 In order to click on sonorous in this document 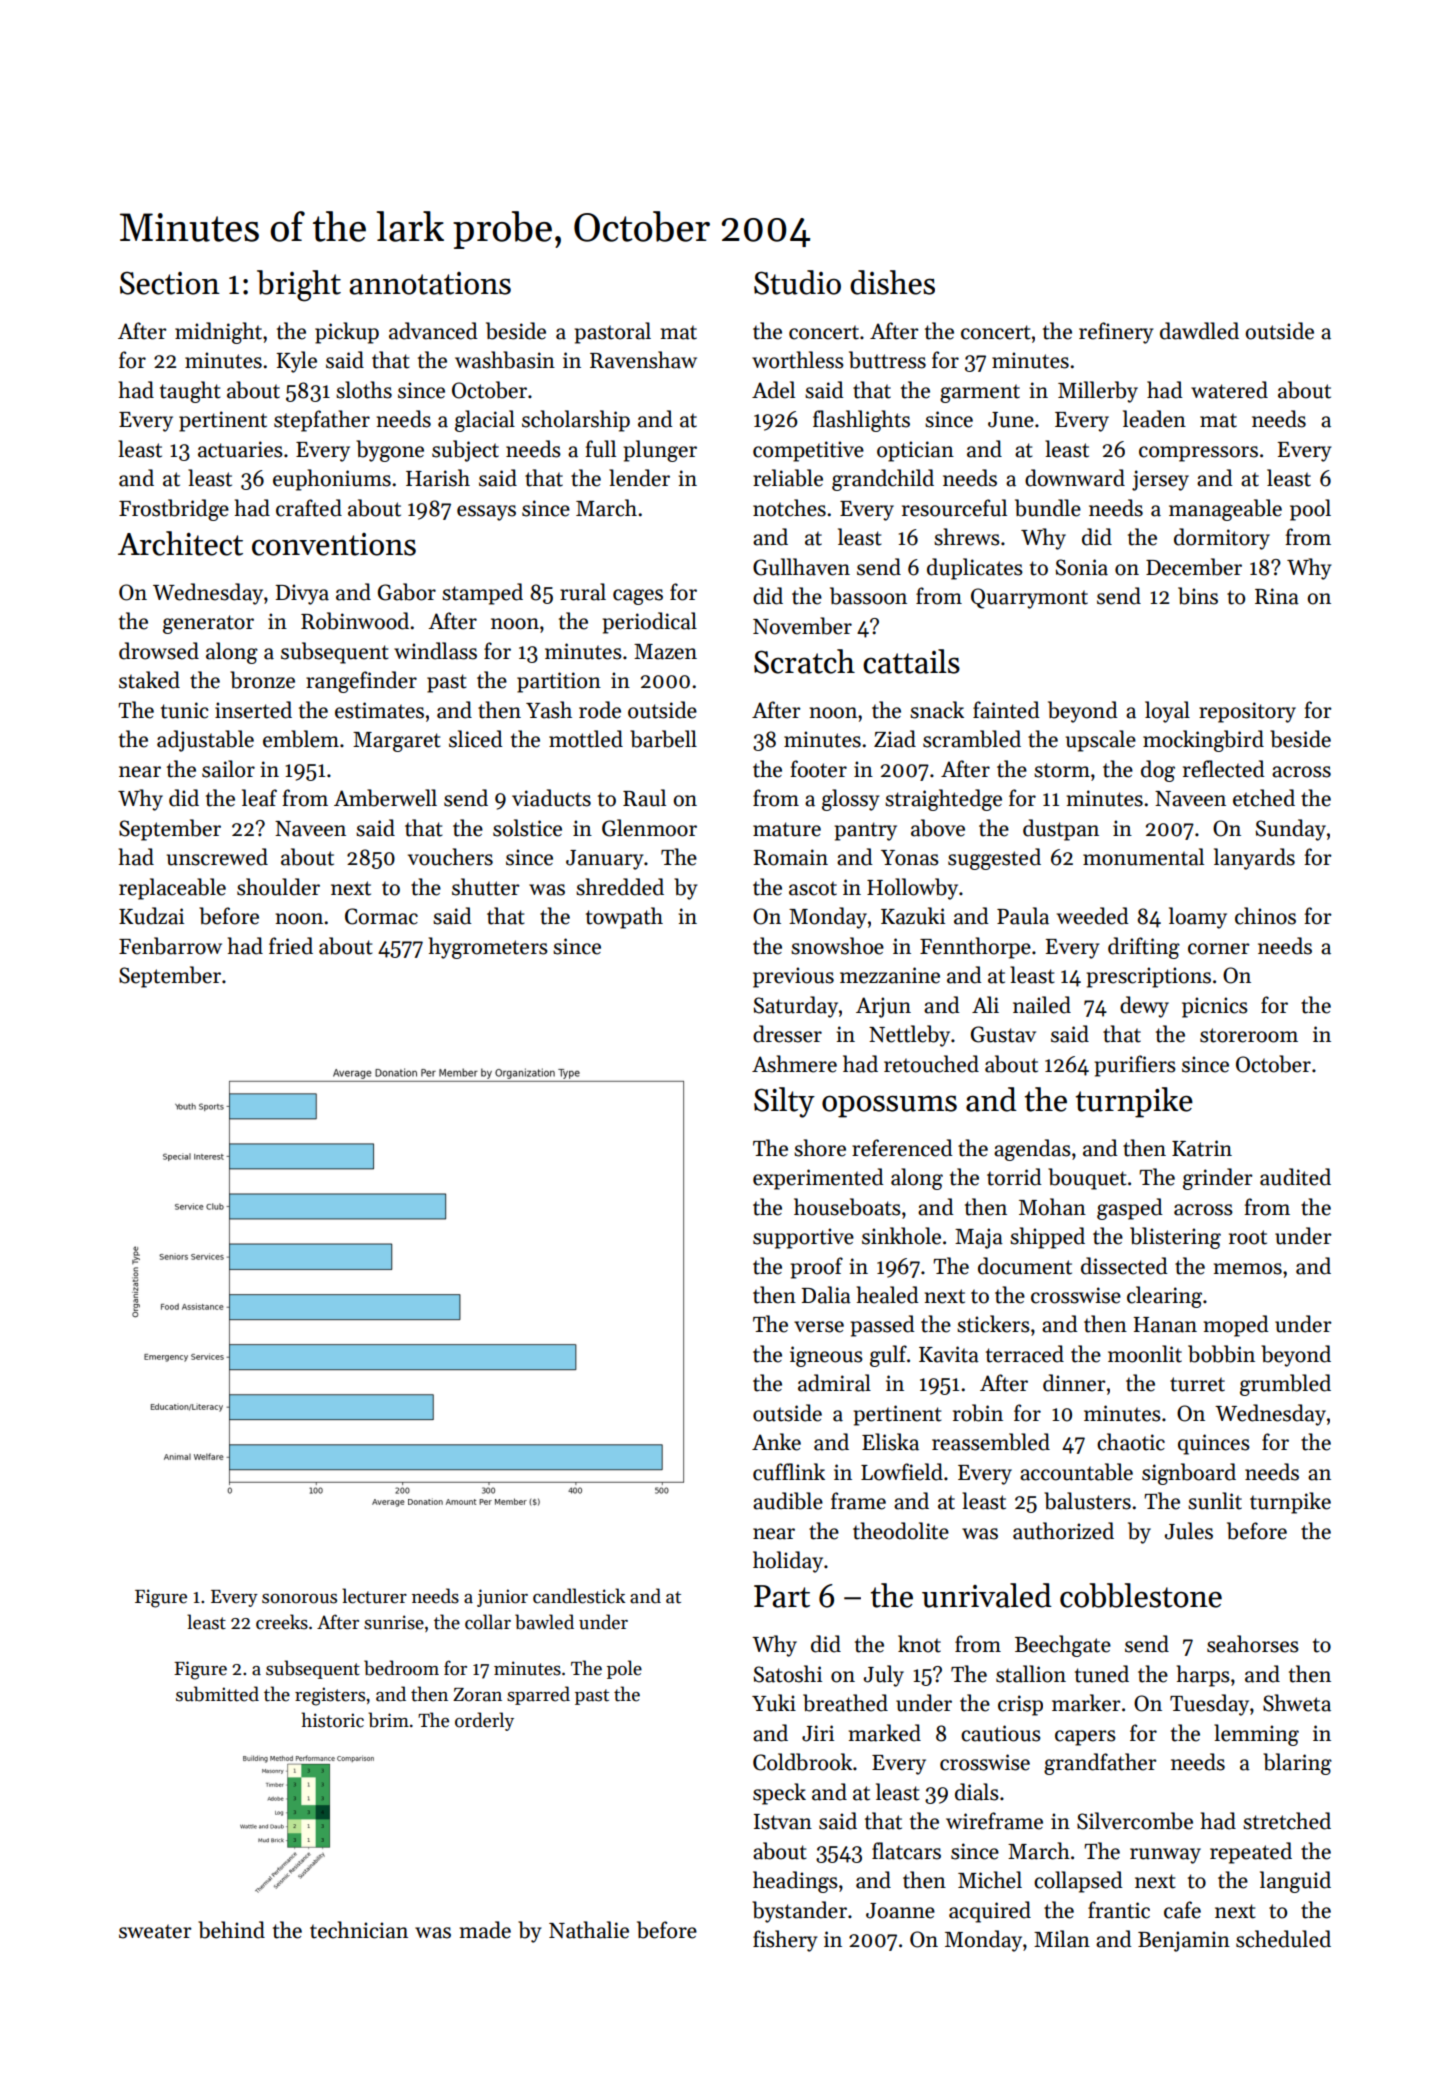, I will do `click(299, 1599)`.
